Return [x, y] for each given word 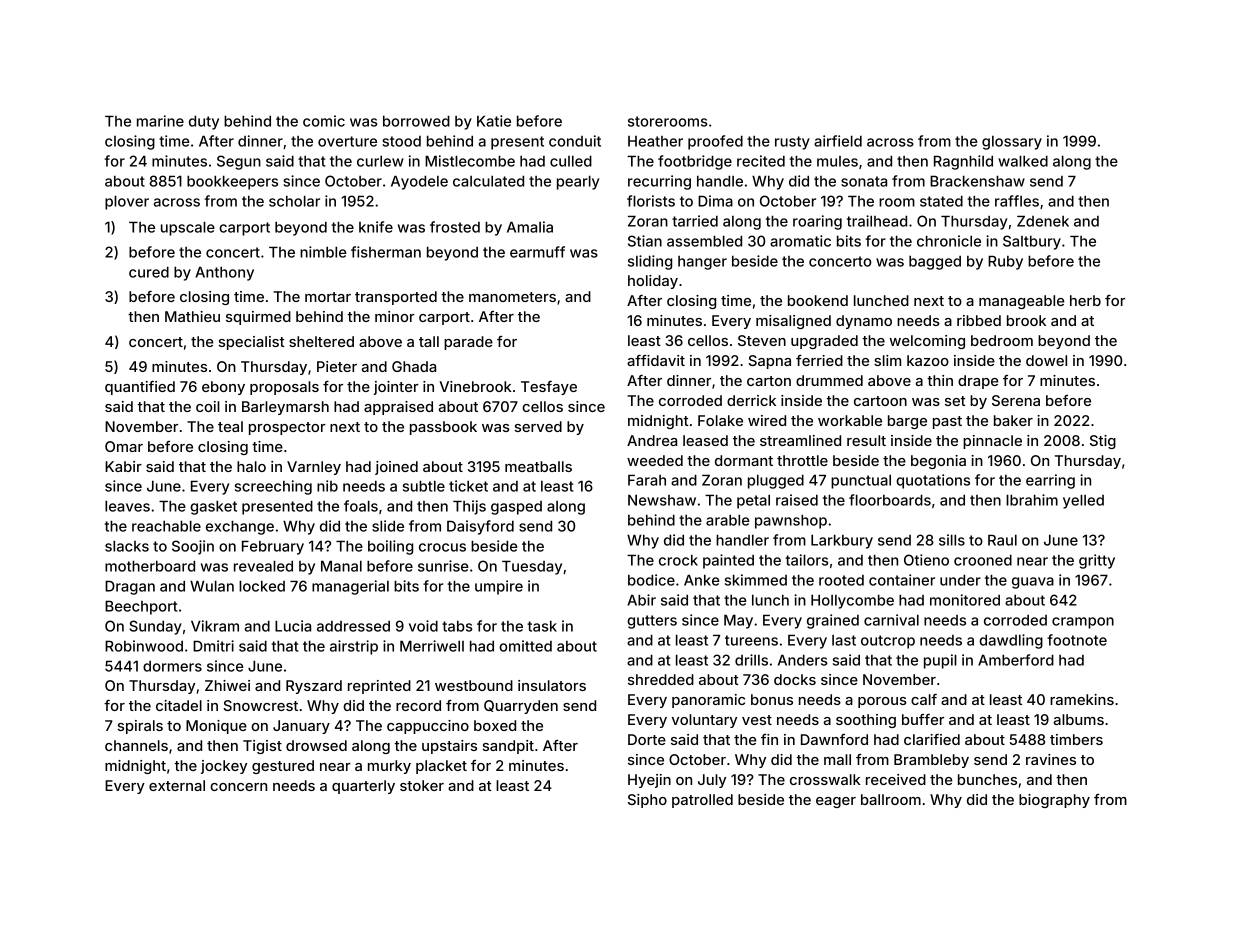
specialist [252, 343]
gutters [652, 622]
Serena [1016, 400]
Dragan [130, 587]
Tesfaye [549, 388]
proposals [284, 388]
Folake [720, 420]
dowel [1046, 360]
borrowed [416, 121]
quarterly [363, 787]
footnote [1077, 640]
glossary [1012, 143]
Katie [494, 121]
